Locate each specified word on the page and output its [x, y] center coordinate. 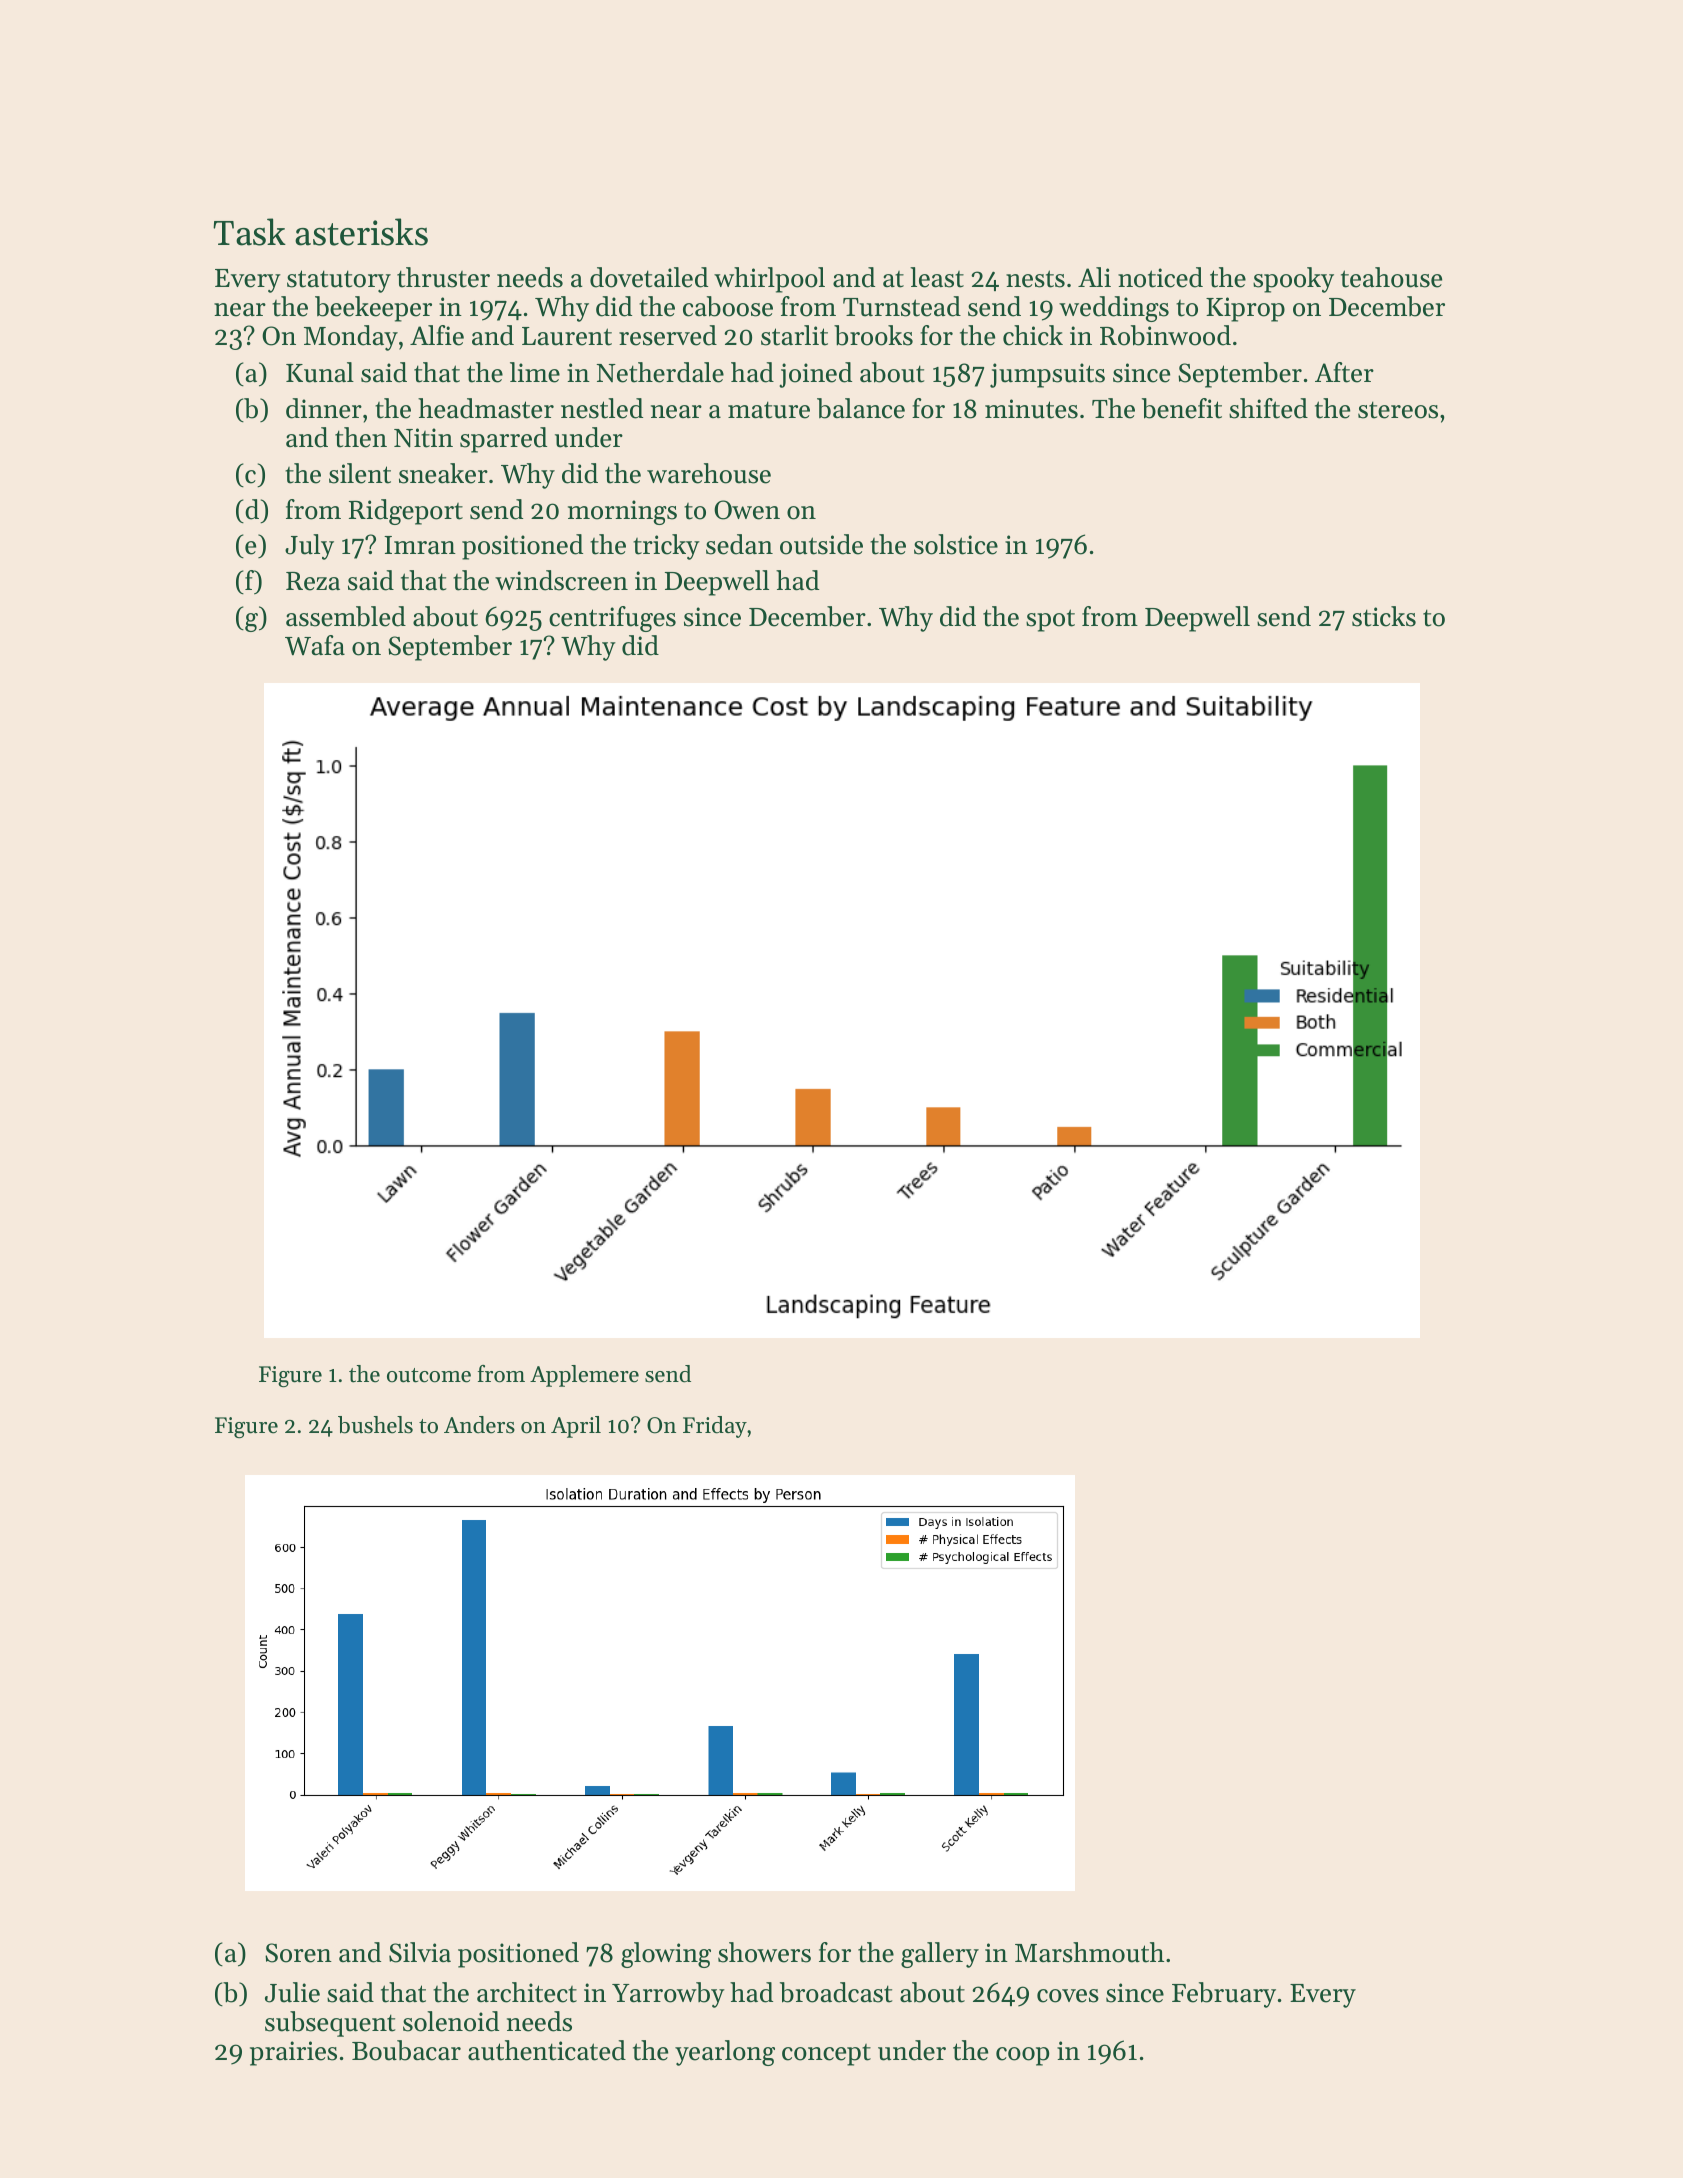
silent [360, 473]
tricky [666, 547]
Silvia [420, 1952]
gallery [940, 1955]
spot [1050, 620]
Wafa [315, 645]
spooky [1293, 280]
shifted [1268, 408]
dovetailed [649, 277]
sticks [1384, 616]
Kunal [320, 372]
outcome [429, 1375]
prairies [293, 2053]
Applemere [584, 1376]
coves [1068, 1996]
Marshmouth [1089, 1952]
